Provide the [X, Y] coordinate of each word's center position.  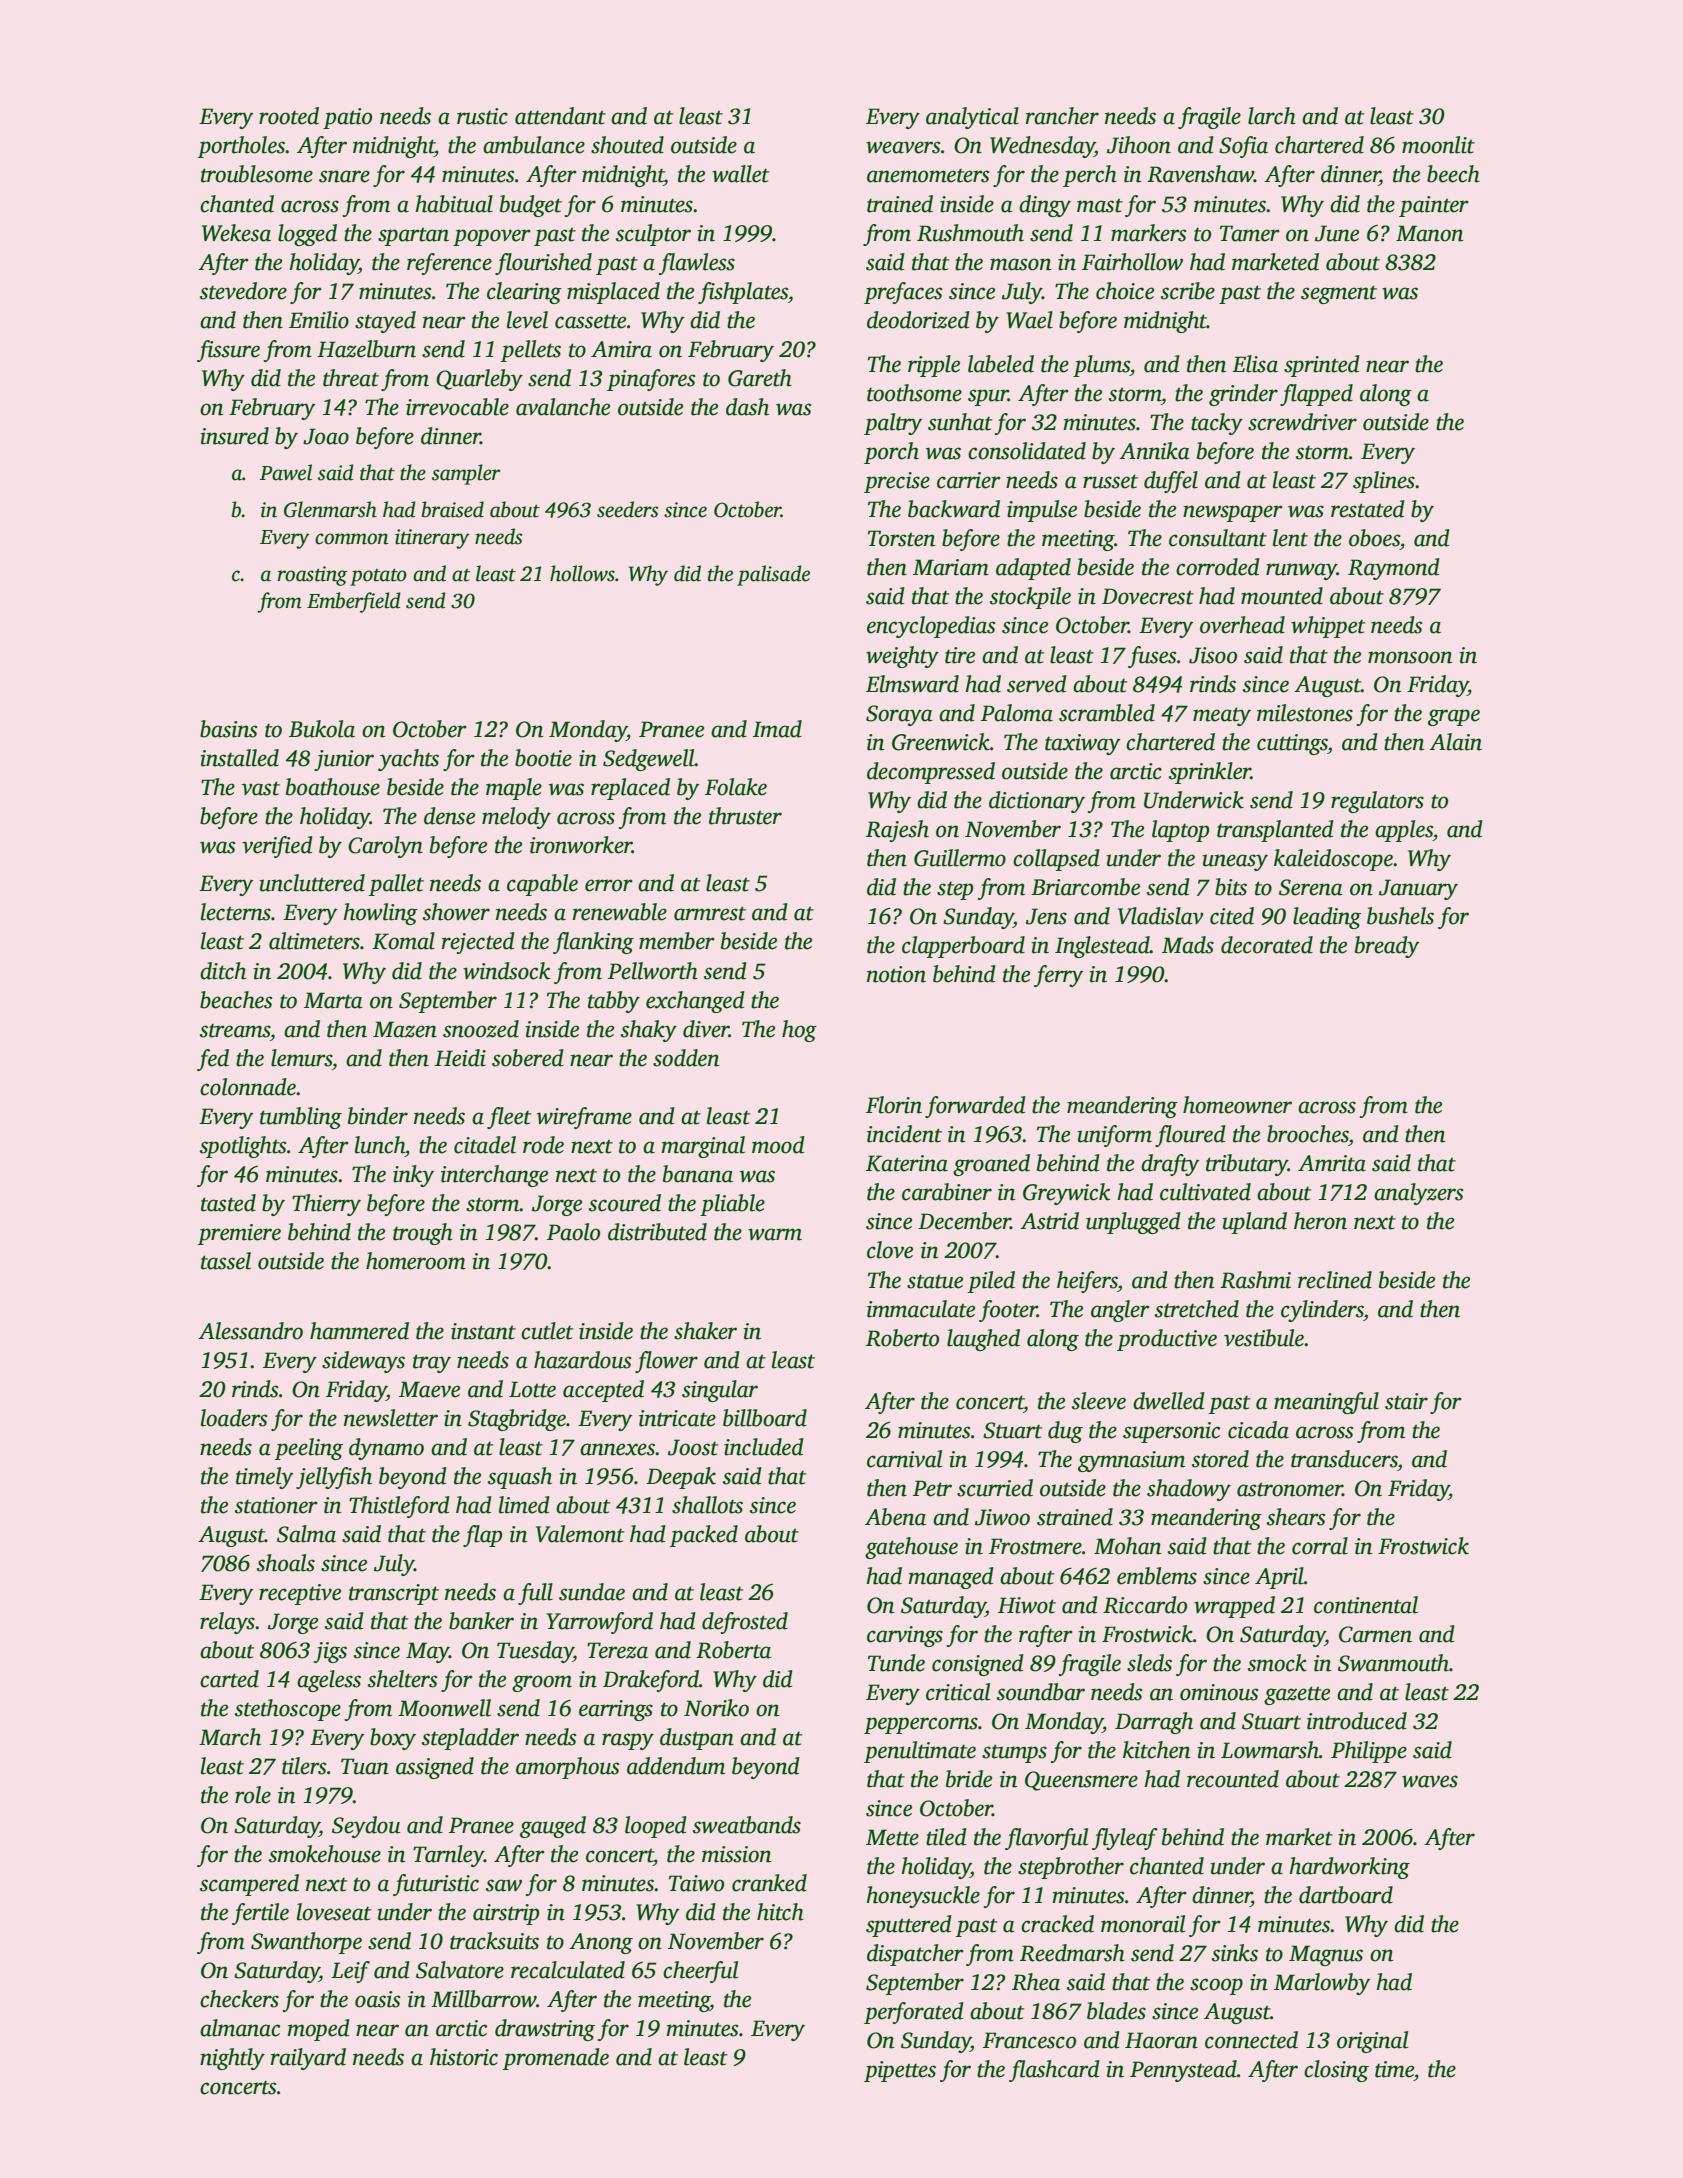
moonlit [1438, 145]
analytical [972, 118]
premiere [239, 1234]
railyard [308, 2059]
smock [1277, 1663]
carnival [904, 1459]
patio [347, 118]
